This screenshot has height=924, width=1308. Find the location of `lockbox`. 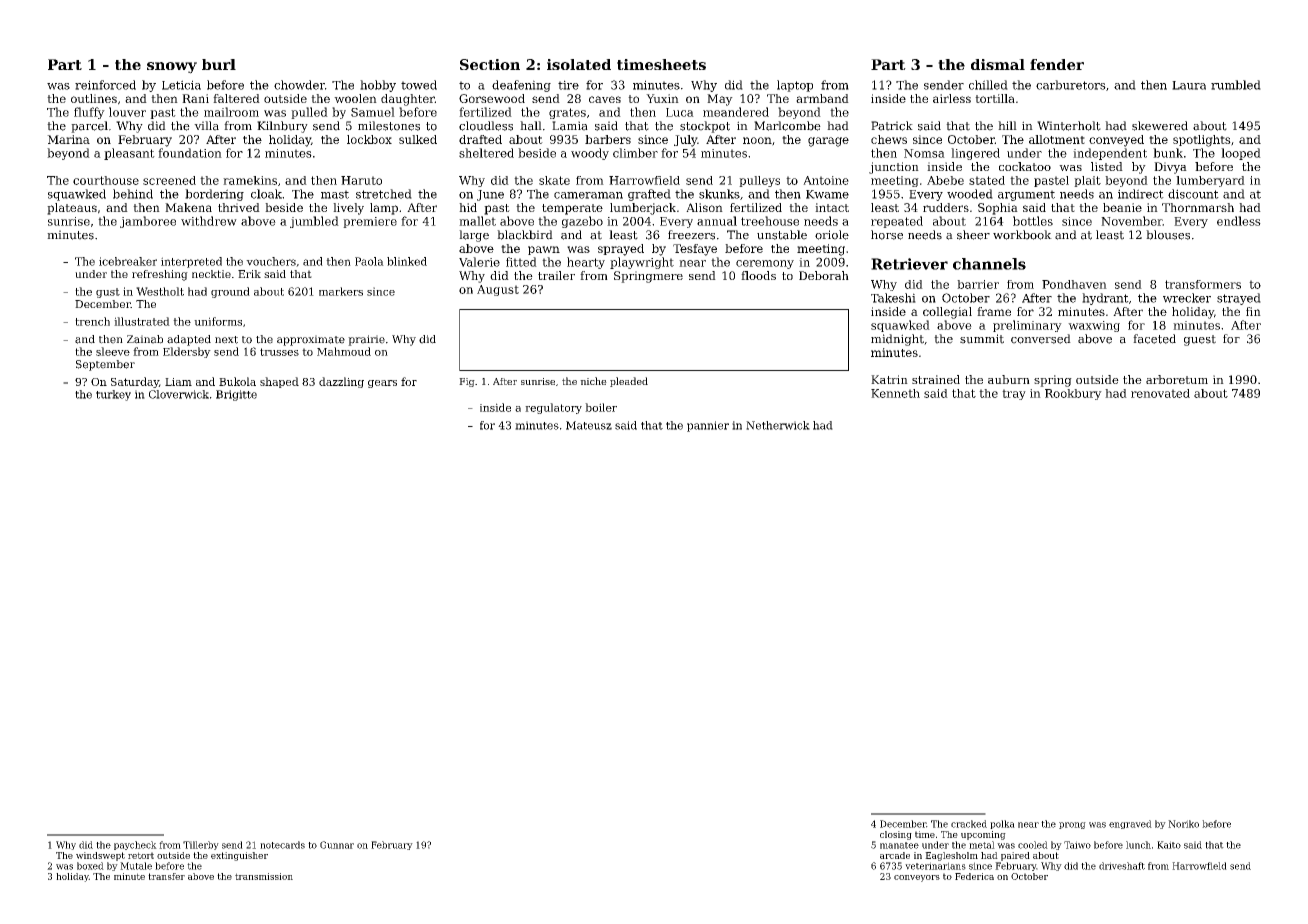

lockbox is located at coordinates (369, 139).
